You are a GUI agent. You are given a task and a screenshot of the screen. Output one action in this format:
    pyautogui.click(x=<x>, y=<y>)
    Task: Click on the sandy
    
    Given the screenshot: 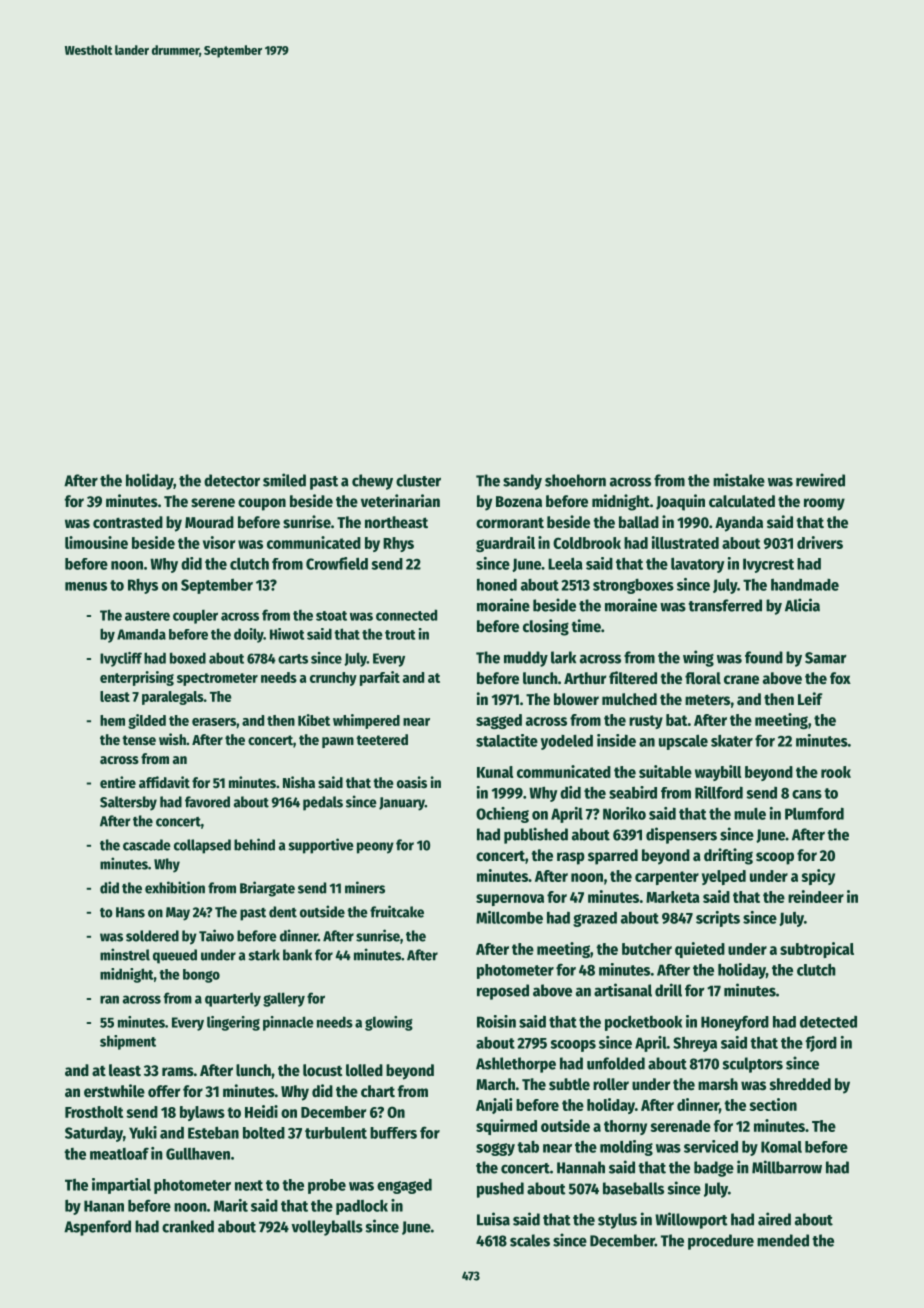 What is the action you would take?
    pyautogui.click(x=522, y=482)
